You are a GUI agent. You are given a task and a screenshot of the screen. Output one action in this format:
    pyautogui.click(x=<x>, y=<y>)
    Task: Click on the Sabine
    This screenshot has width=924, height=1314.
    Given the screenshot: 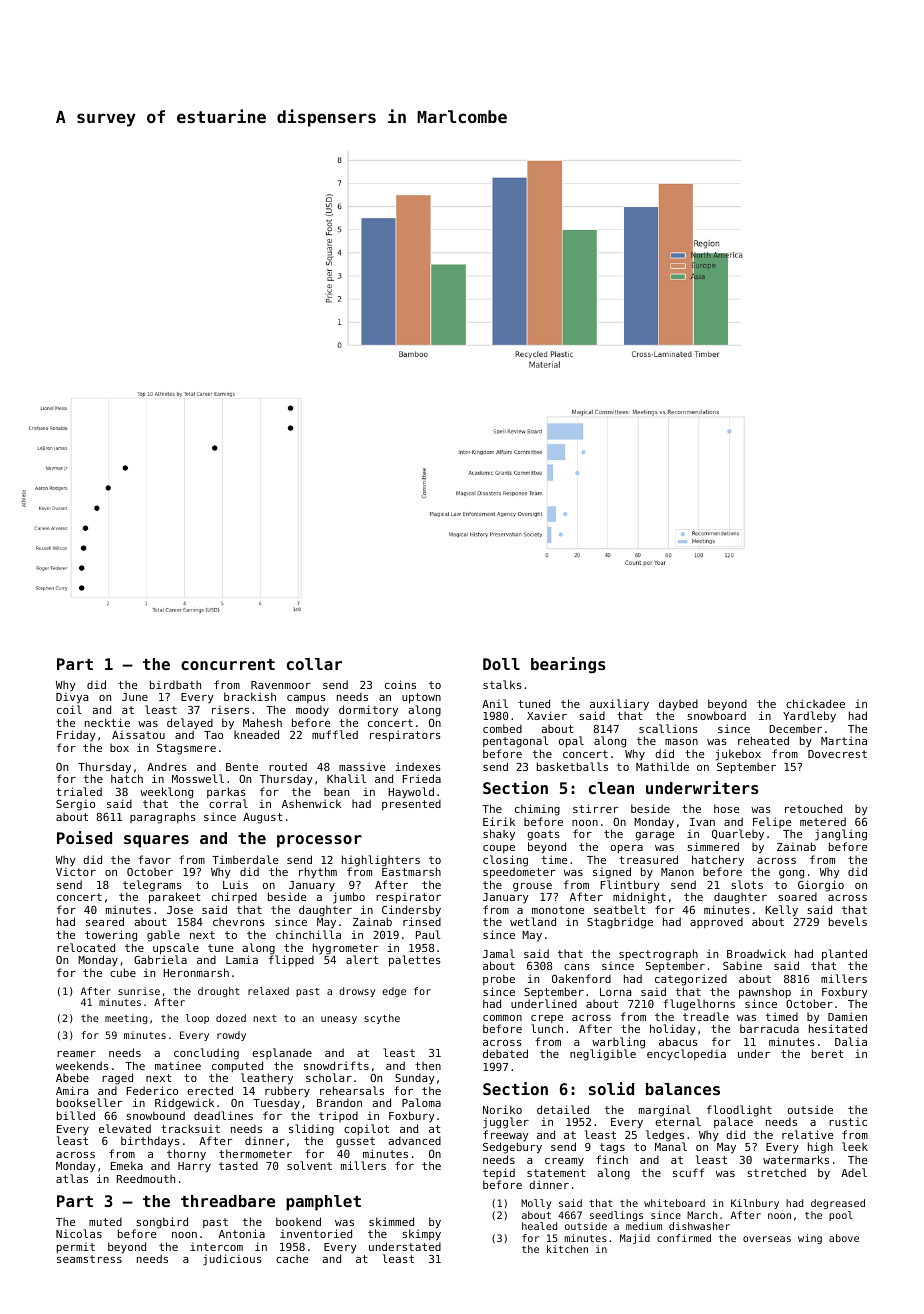 What is the action you would take?
    pyautogui.click(x=742, y=965)
